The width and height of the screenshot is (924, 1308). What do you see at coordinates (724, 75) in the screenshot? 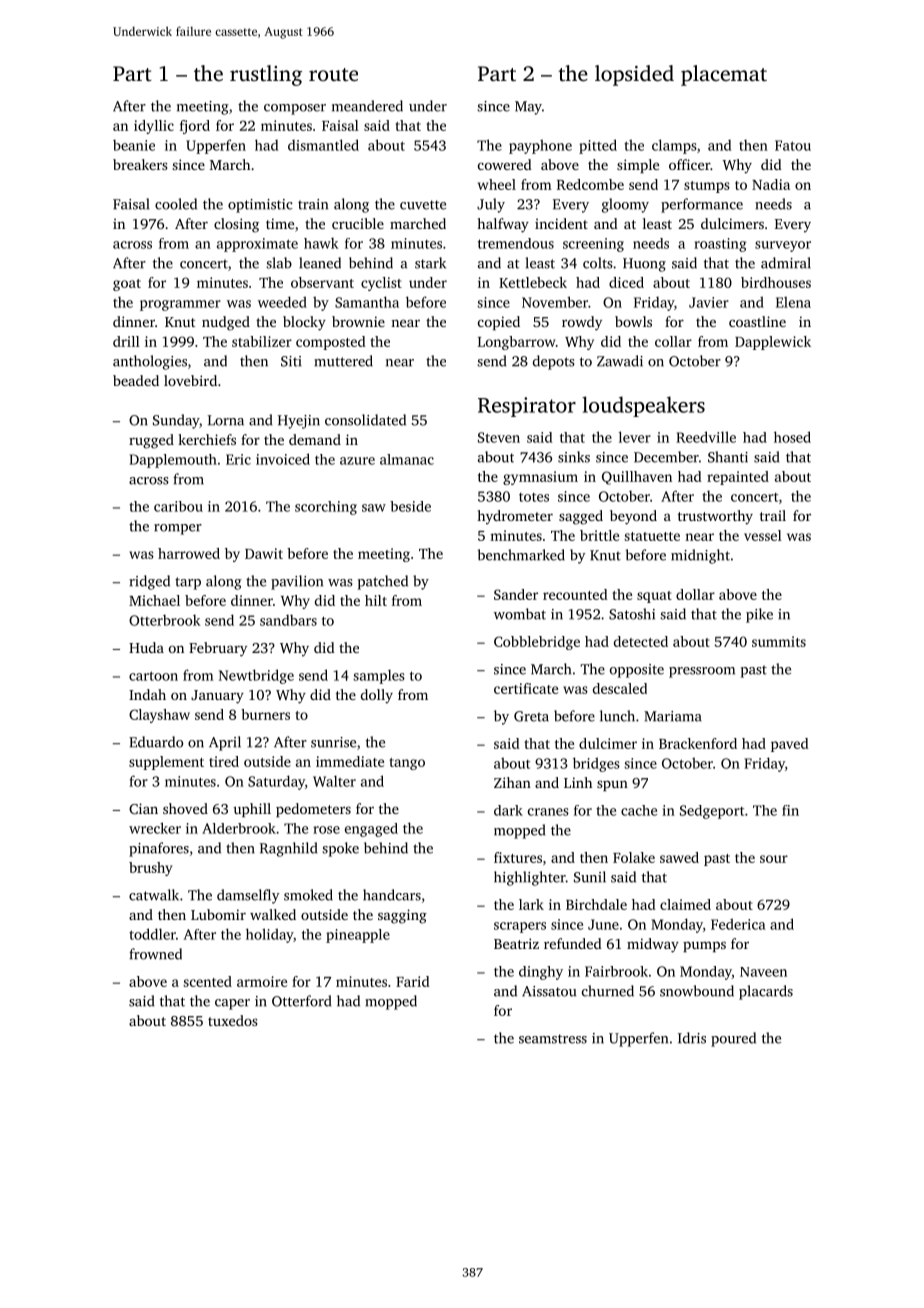
I see `placemat` at bounding box center [724, 75].
